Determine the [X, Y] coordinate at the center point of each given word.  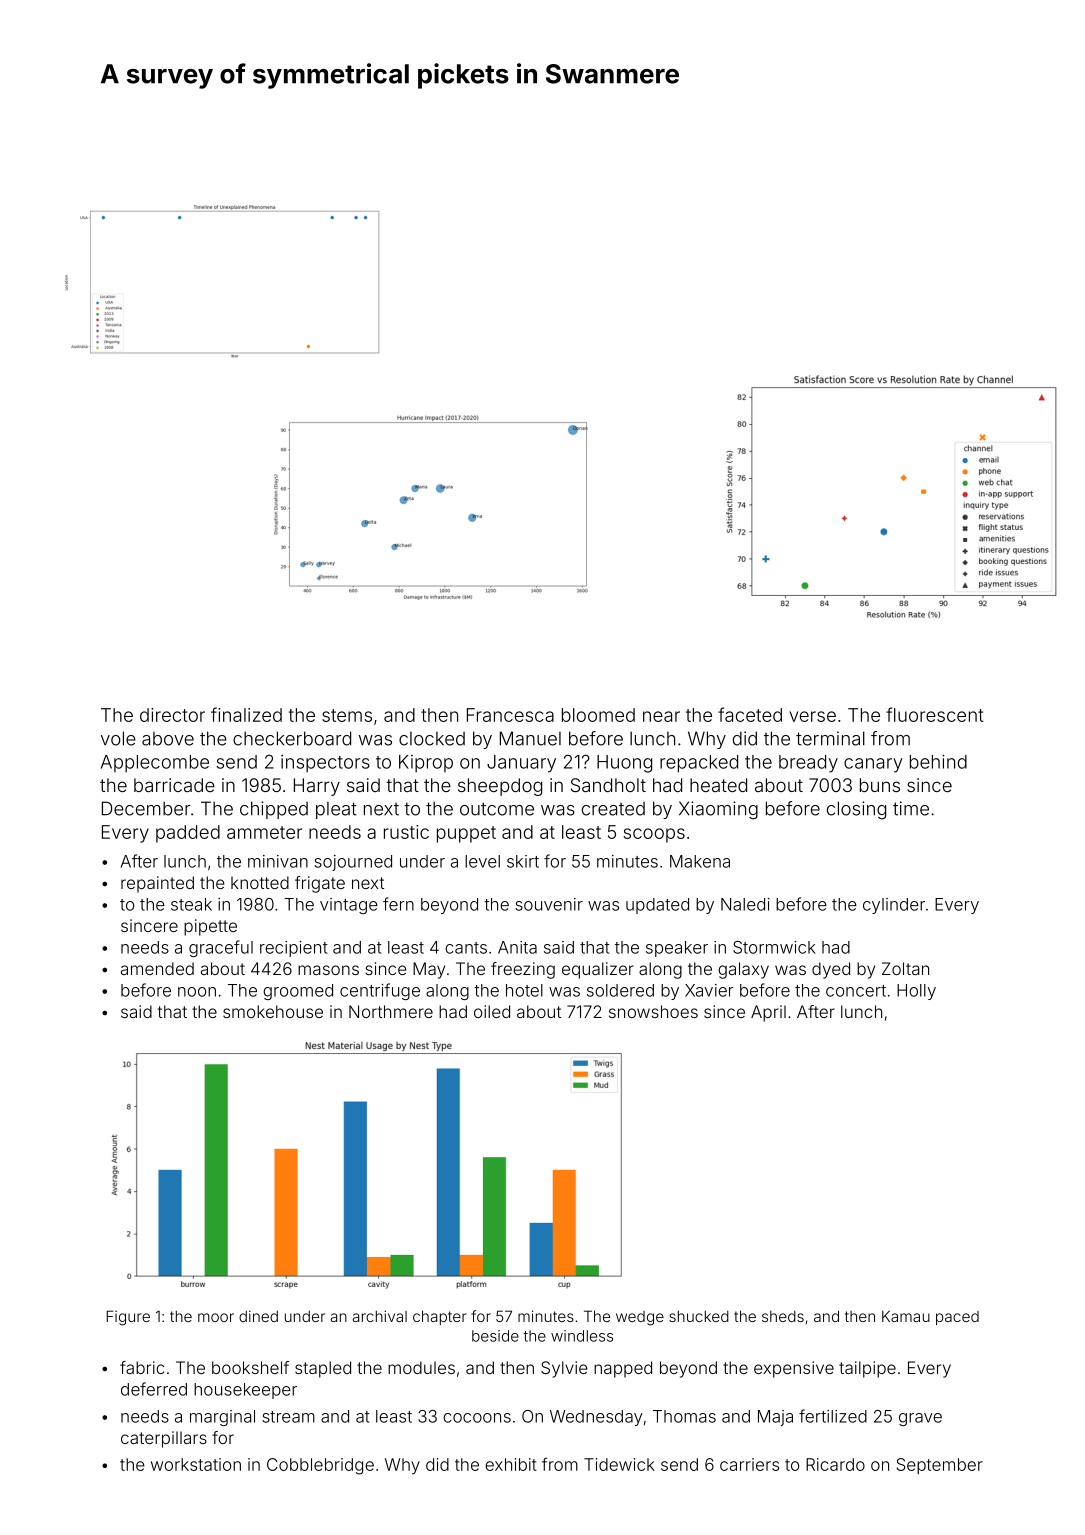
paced [957, 1318]
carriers [749, 1464]
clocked [432, 739]
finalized [246, 714]
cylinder [894, 906]
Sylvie [564, 1369]
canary [873, 765]
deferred [154, 1389]
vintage [349, 906]
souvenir [549, 904]
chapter [440, 1317]
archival [380, 1316]
